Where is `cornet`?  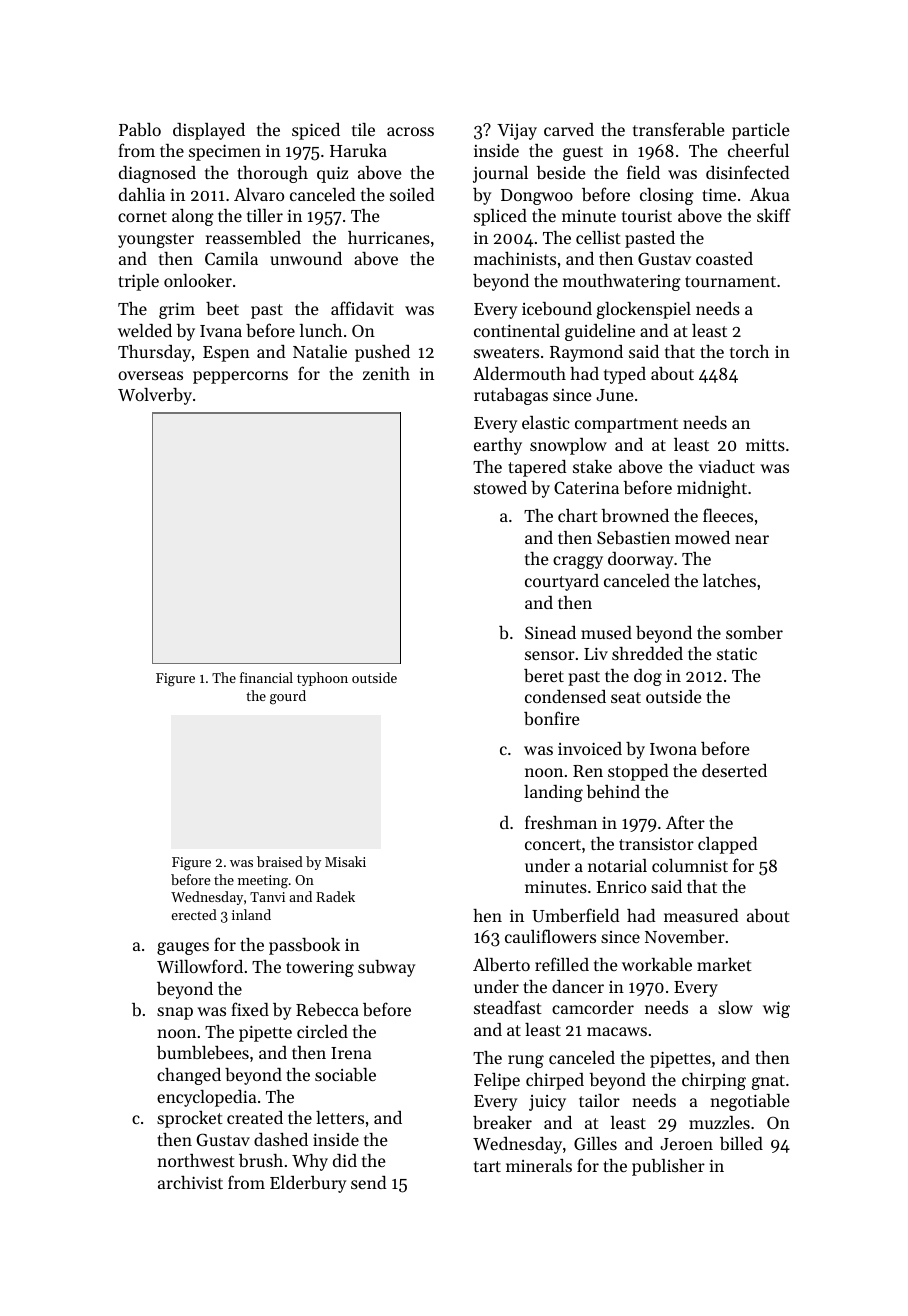 cornet is located at coordinates (142, 216).
